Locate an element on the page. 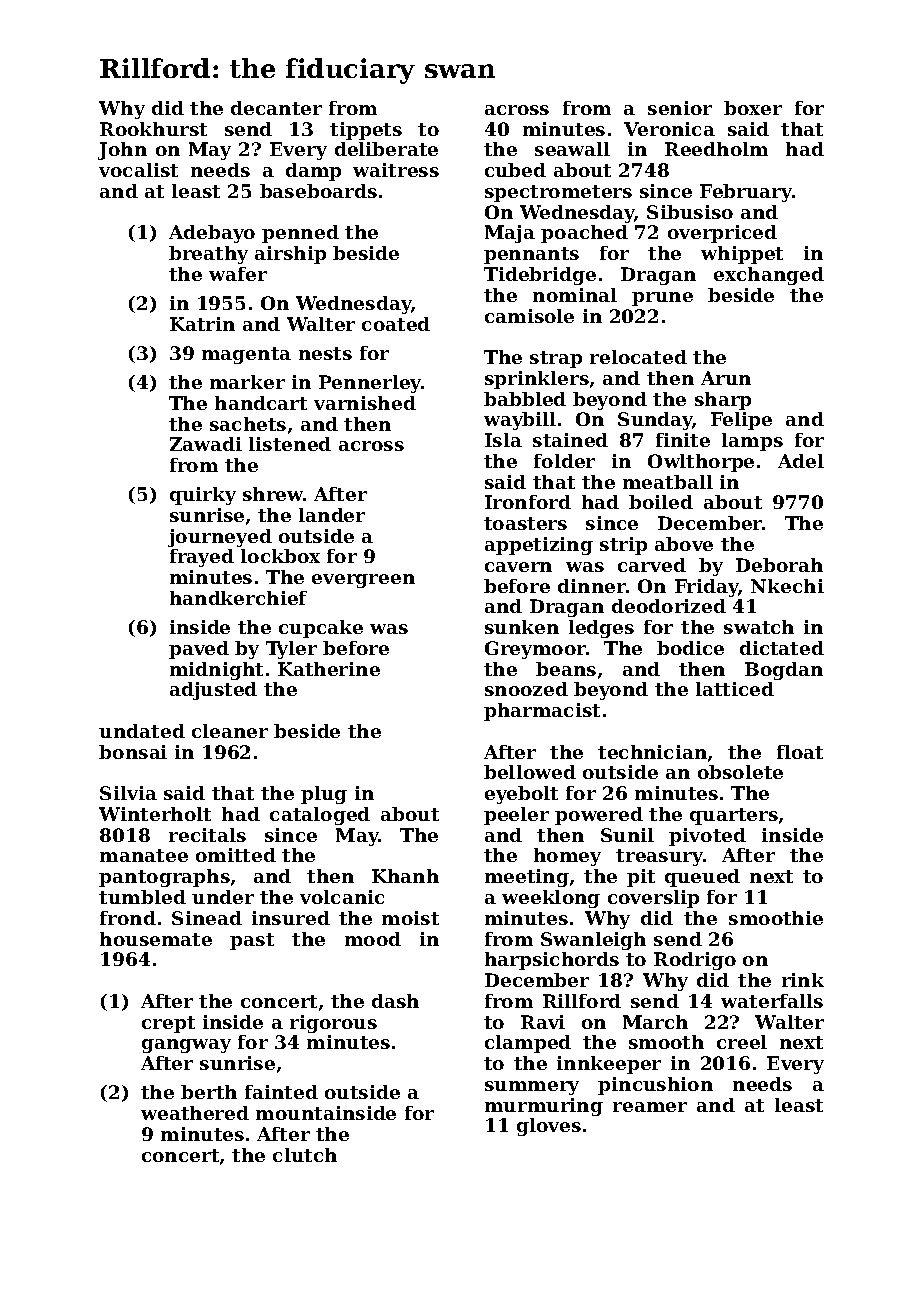 Image resolution: width=924 pixels, height=1314 pixels. sharp is located at coordinates (723, 401).
